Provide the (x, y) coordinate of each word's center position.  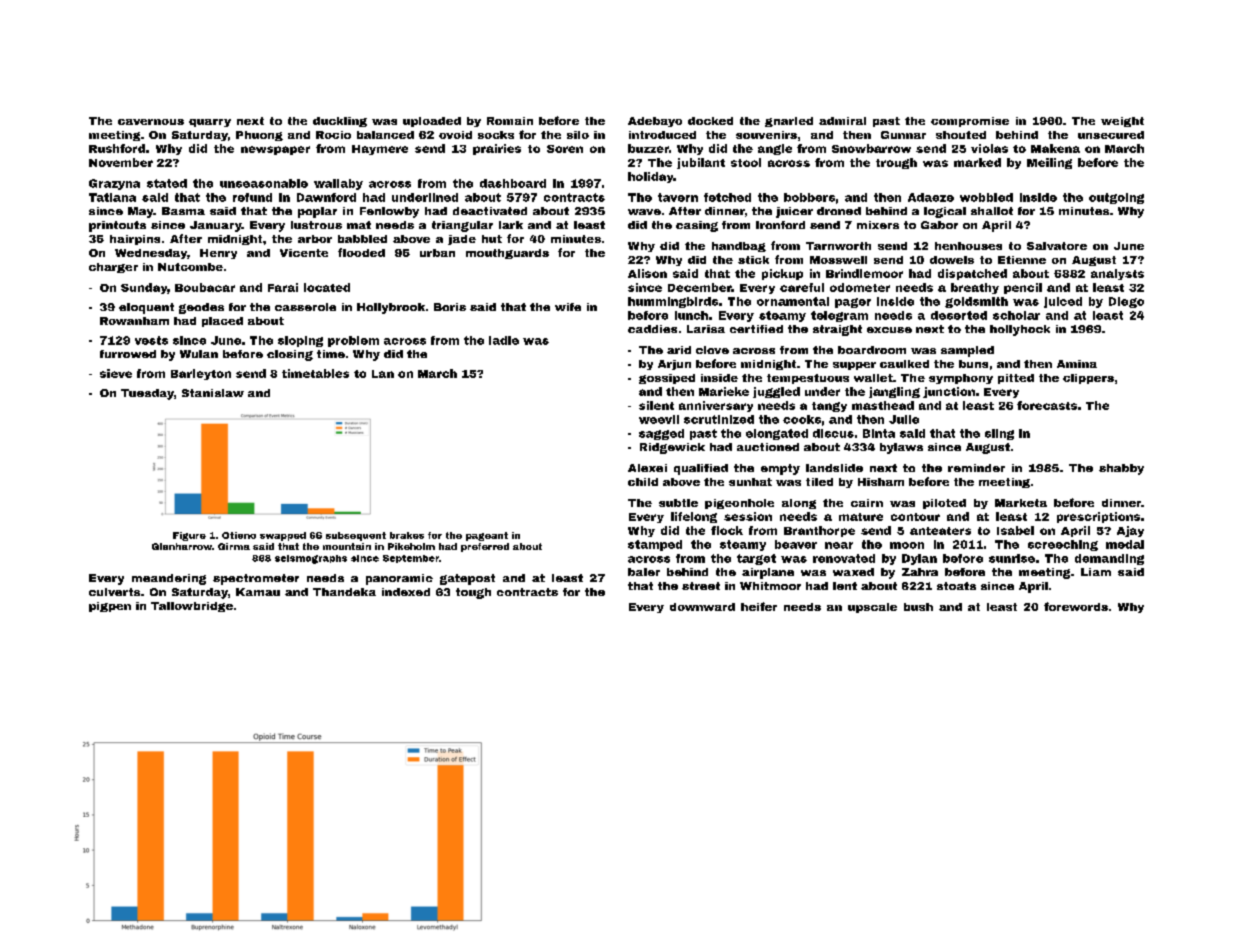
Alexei (647, 468)
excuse (889, 330)
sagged (661, 434)
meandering (169, 579)
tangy (829, 407)
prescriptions (1098, 517)
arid (679, 350)
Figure (189, 536)
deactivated (490, 211)
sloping (300, 341)
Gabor (939, 225)
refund (252, 197)
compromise (970, 122)
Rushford (117, 148)
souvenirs (766, 135)
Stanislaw (213, 393)
